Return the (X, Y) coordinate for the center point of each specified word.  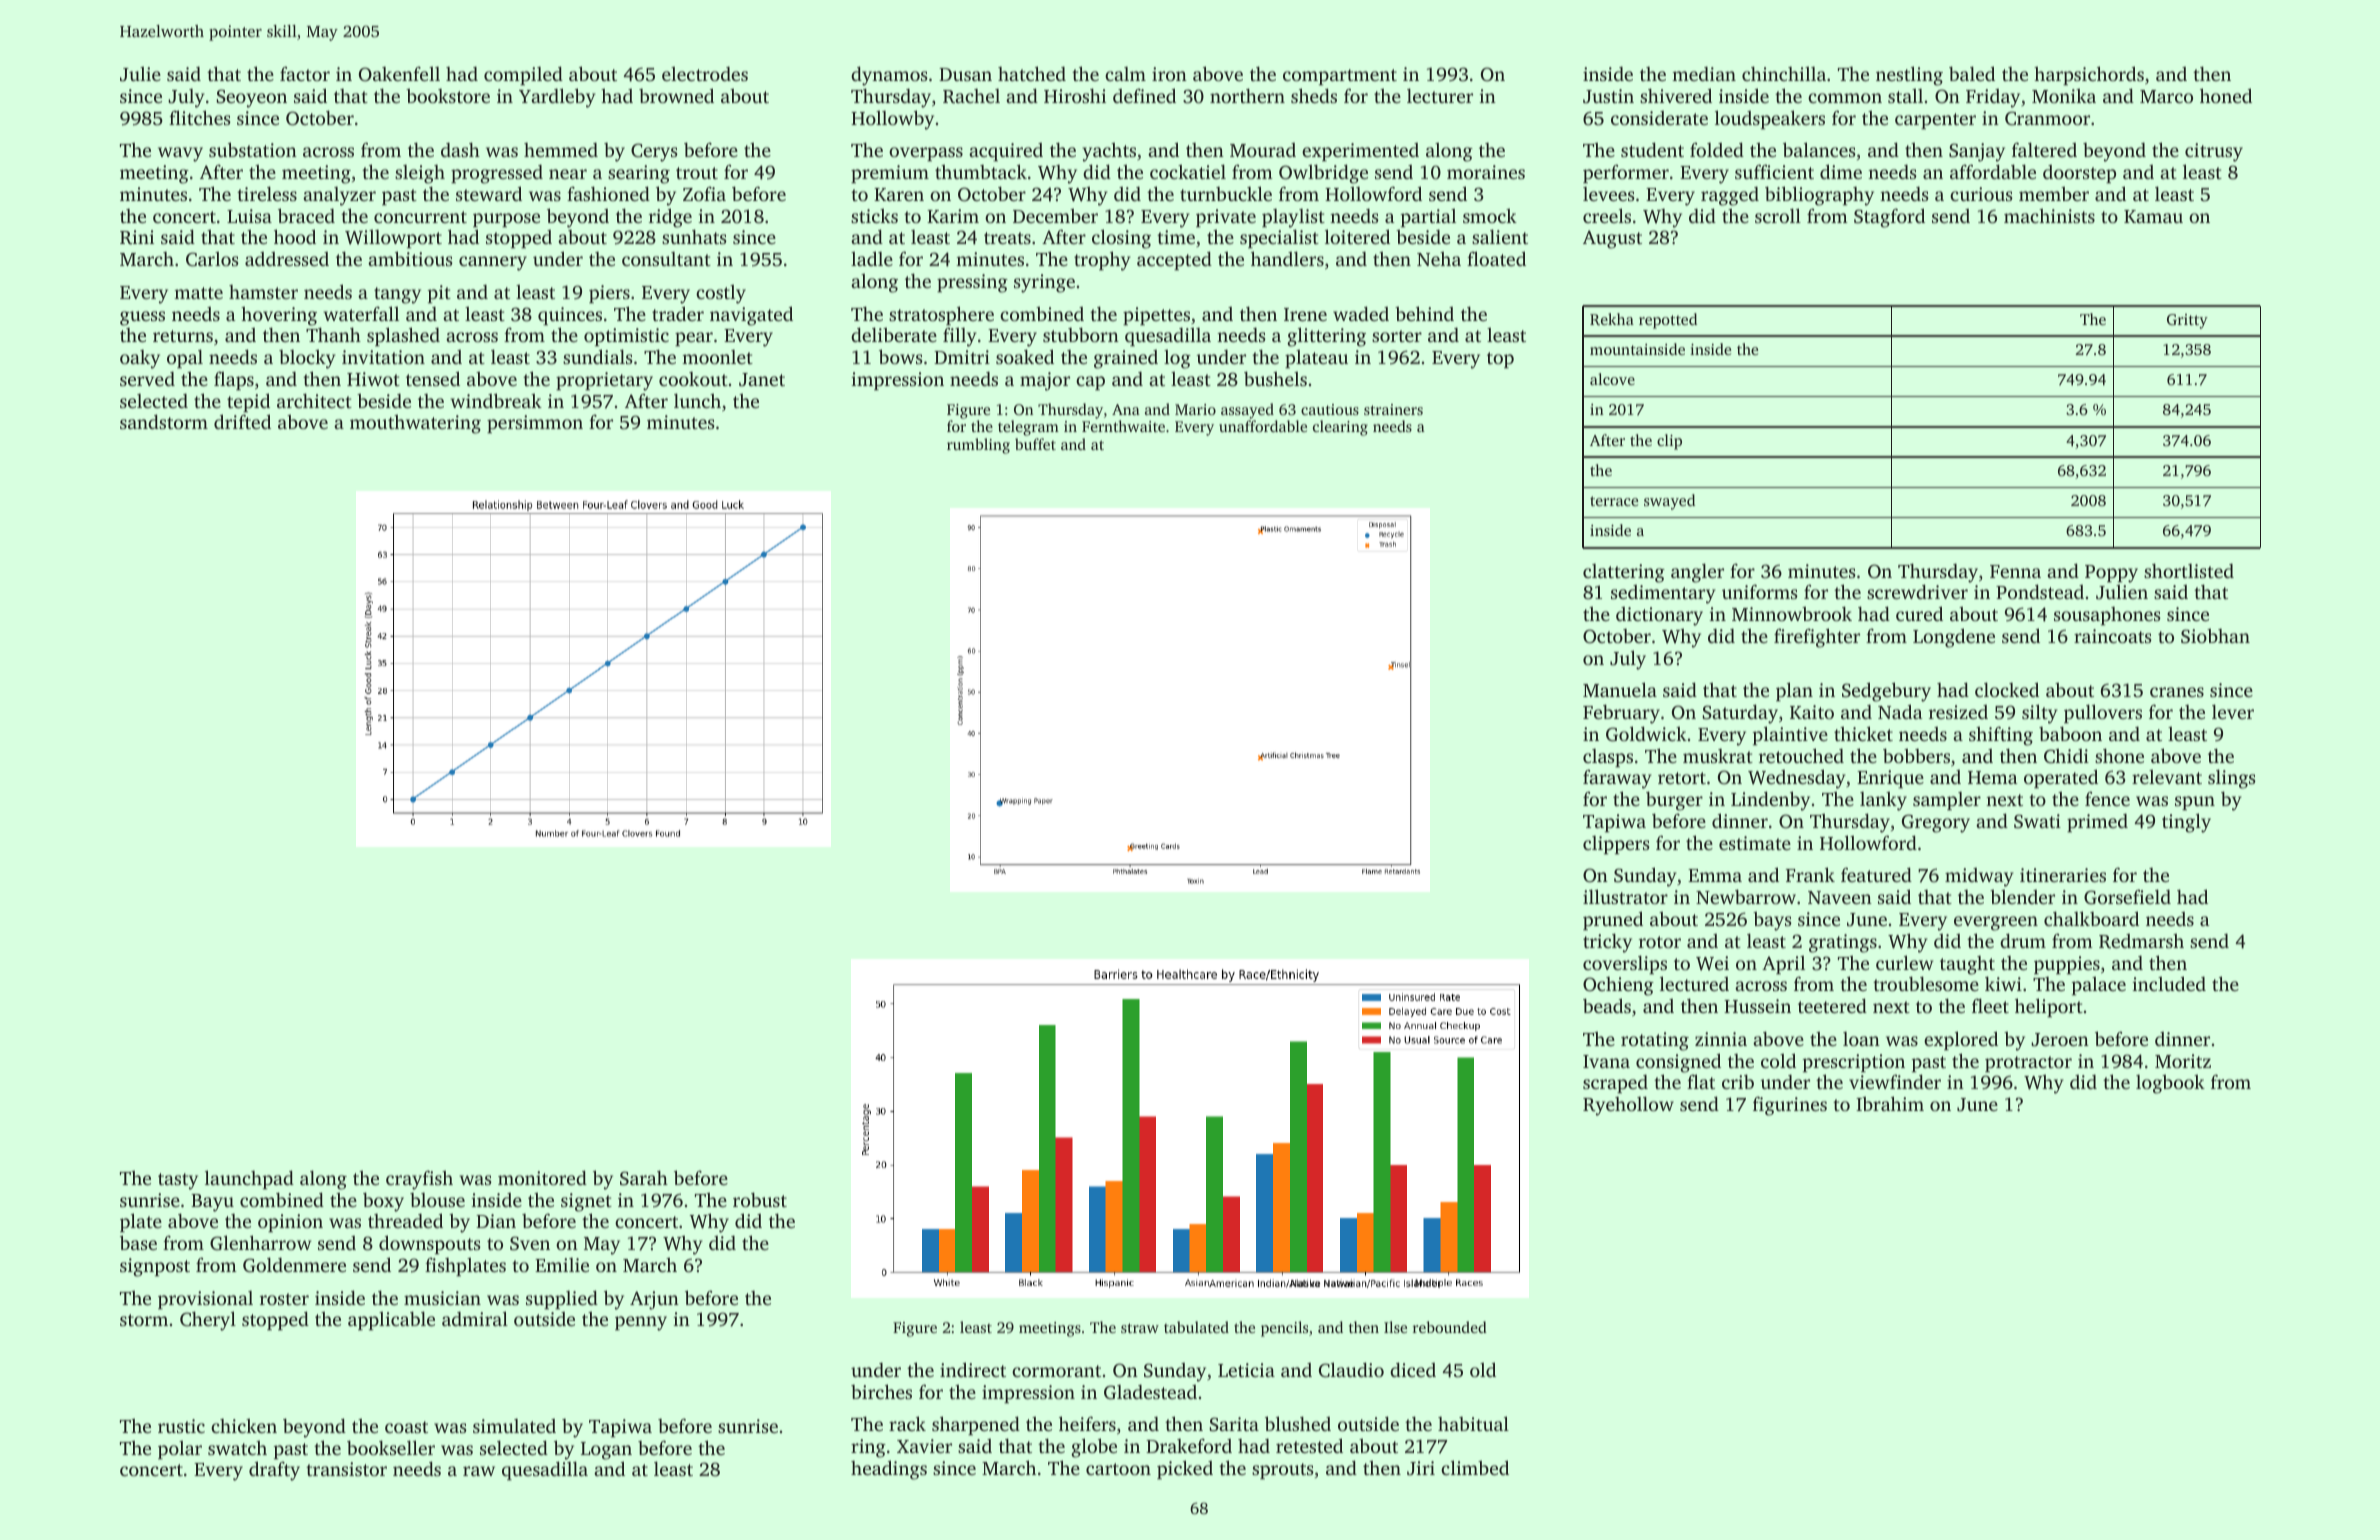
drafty (274, 1471)
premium (890, 174)
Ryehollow (1628, 1106)
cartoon (1118, 1469)
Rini (137, 237)
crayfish (419, 1180)
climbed (1475, 1467)
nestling (1909, 76)
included (2169, 983)
